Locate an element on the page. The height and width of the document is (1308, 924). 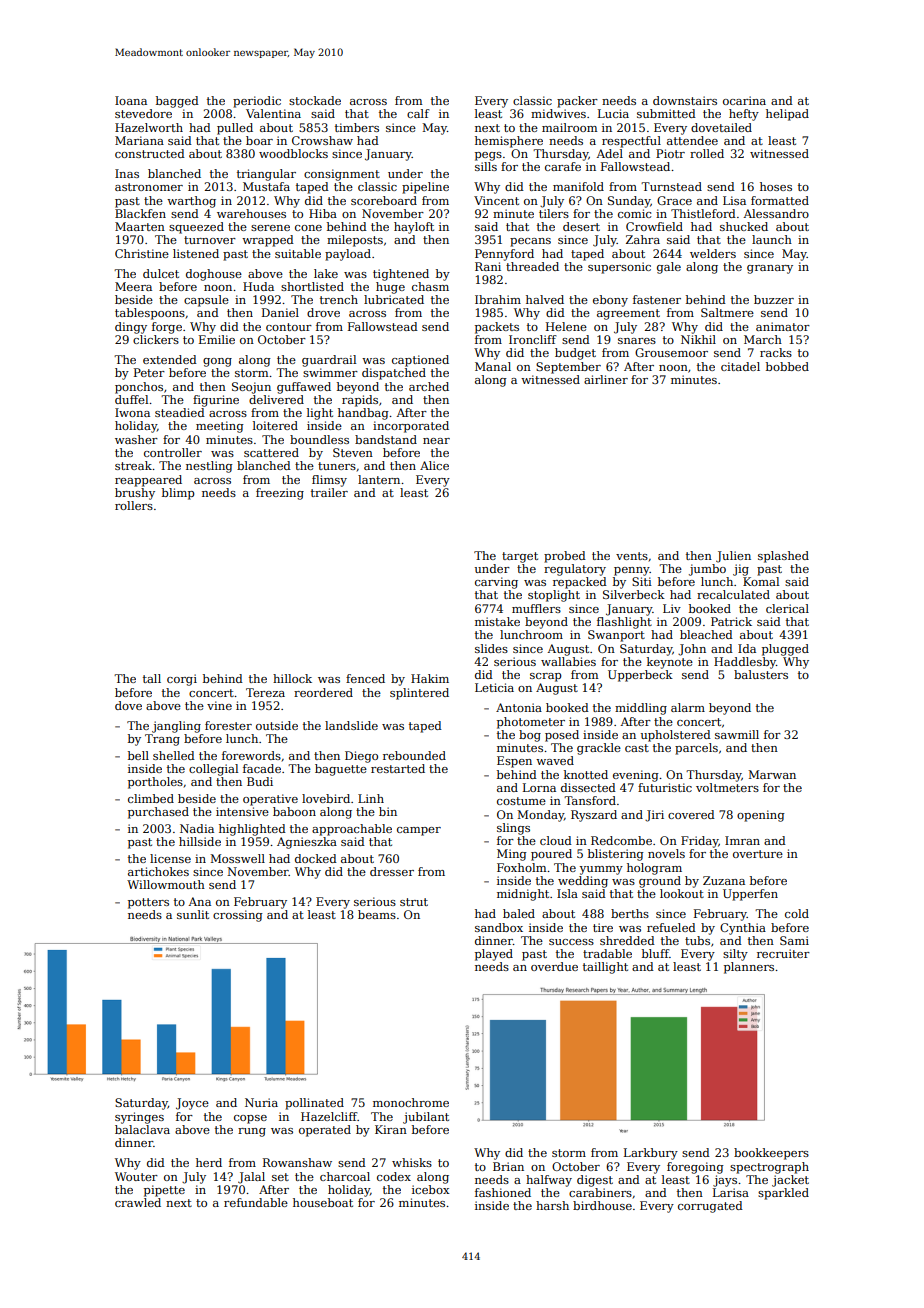
crawled is located at coordinates (138, 1202).
